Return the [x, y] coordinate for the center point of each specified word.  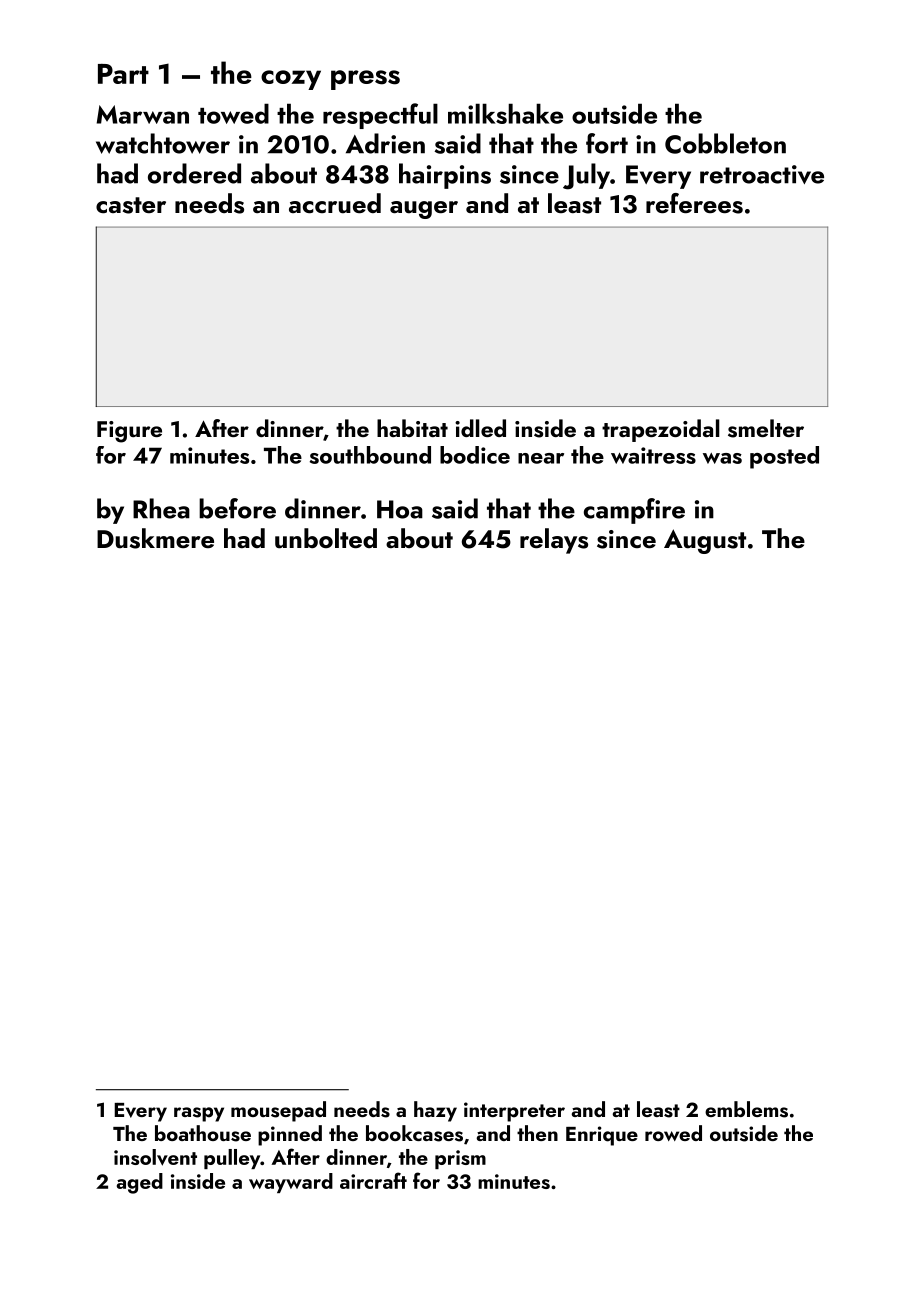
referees [694, 203]
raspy [199, 1114]
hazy [435, 1111]
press [365, 80]
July [586, 176]
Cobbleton [725, 143]
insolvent [155, 1157]
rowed [673, 1133]
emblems [746, 1109]
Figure [129, 432]
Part [123, 74]
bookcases [414, 1133]
